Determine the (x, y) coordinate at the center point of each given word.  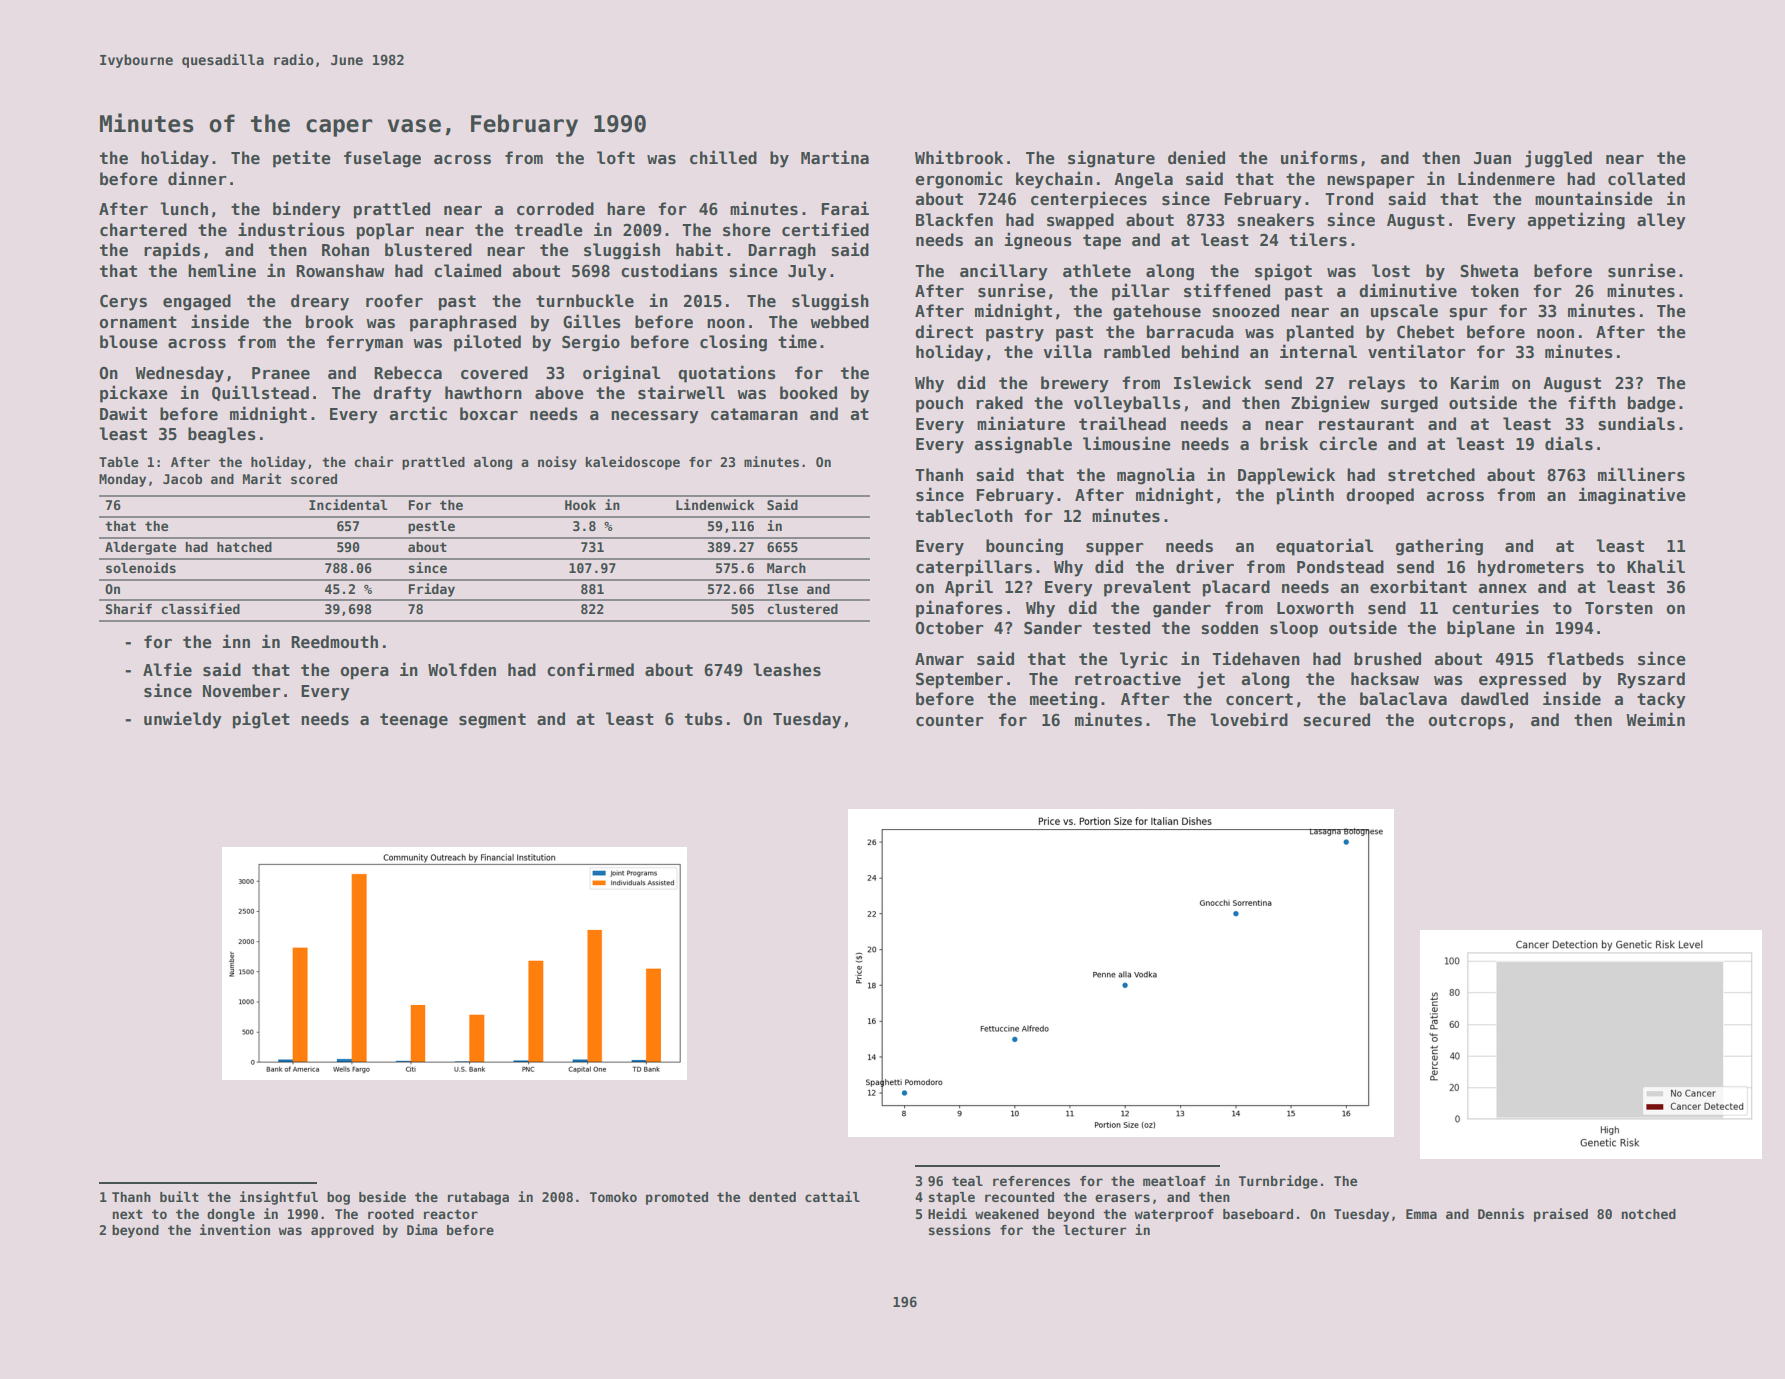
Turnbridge (1278, 1182)
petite (302, 159)
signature (1111, 159)
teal (967, 1181)
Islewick (1212, 382)
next (127, 1214)
